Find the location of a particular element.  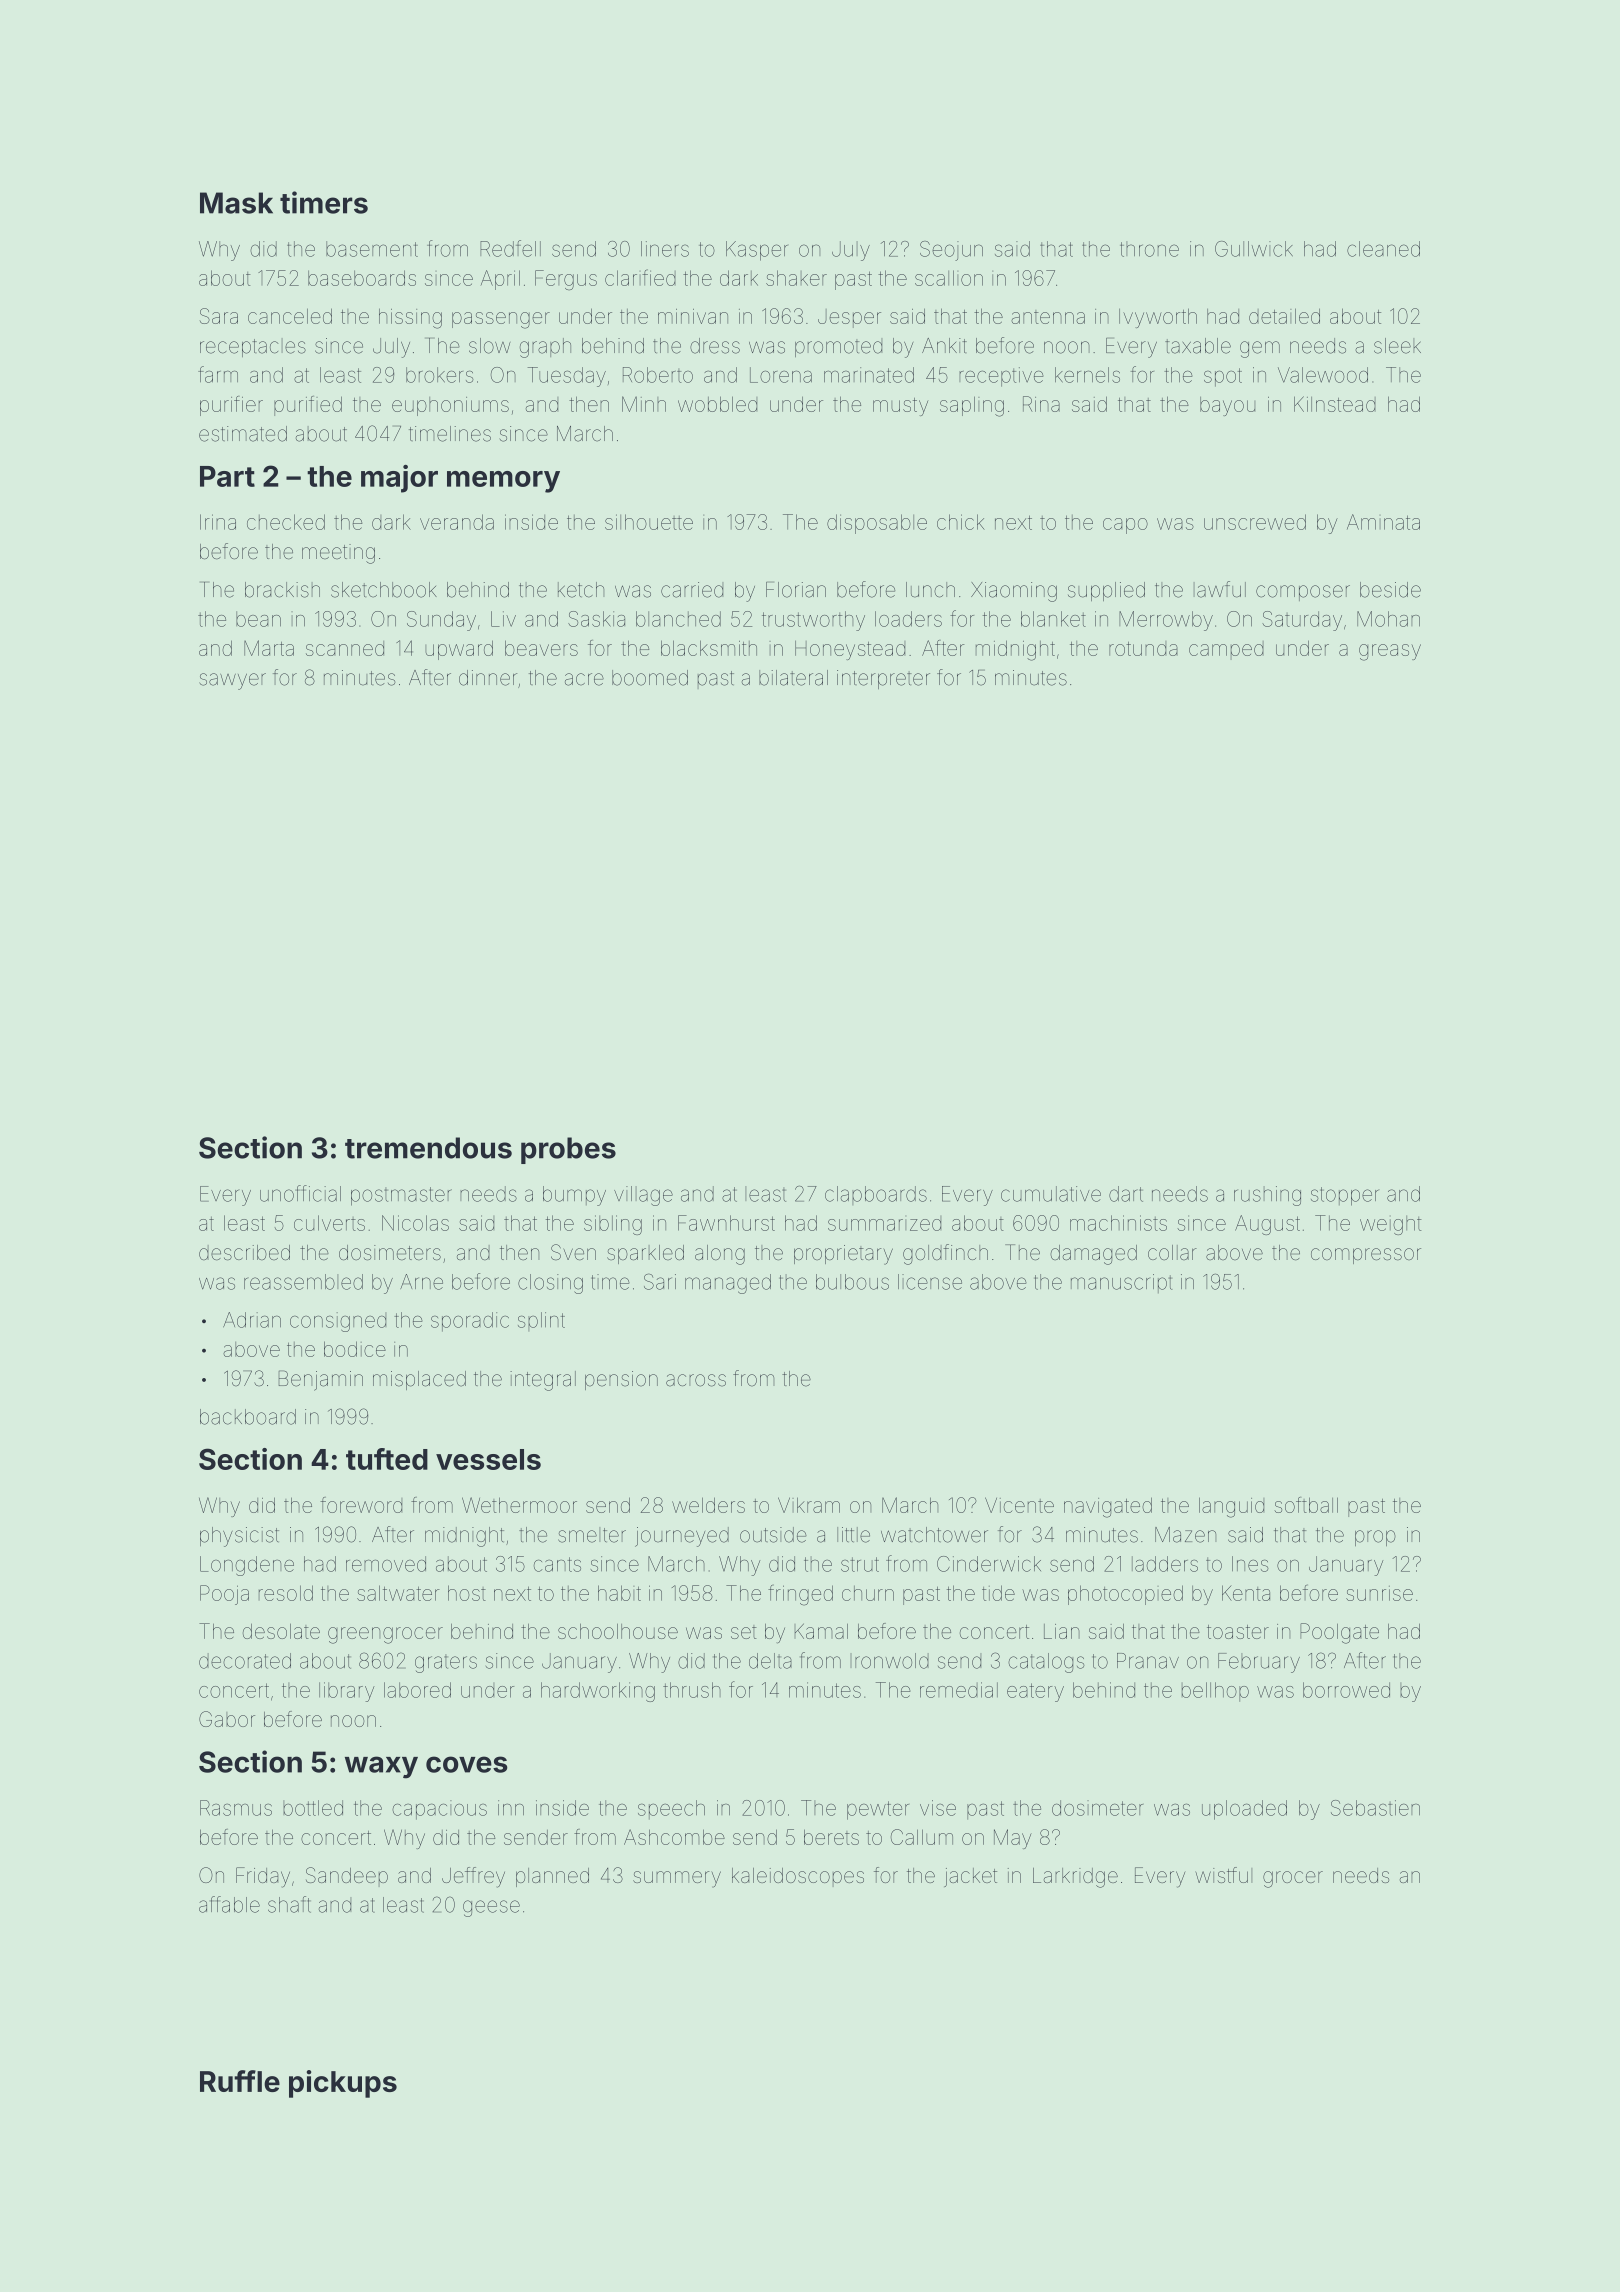

sleek is located at coordinates (1397, 346).
